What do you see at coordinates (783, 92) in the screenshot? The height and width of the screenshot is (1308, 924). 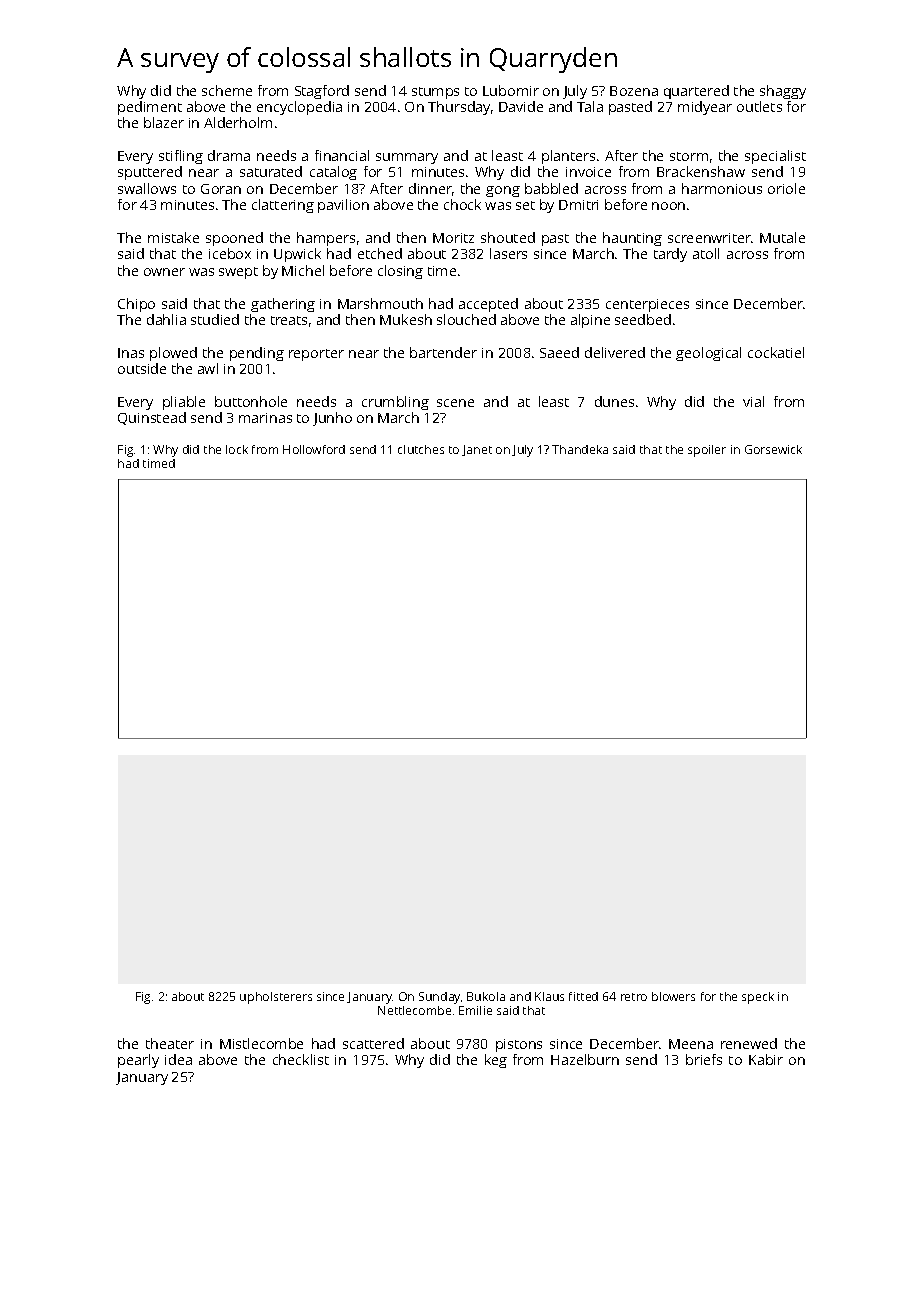 I see `shaggy` at bounding box center [783, 92].
